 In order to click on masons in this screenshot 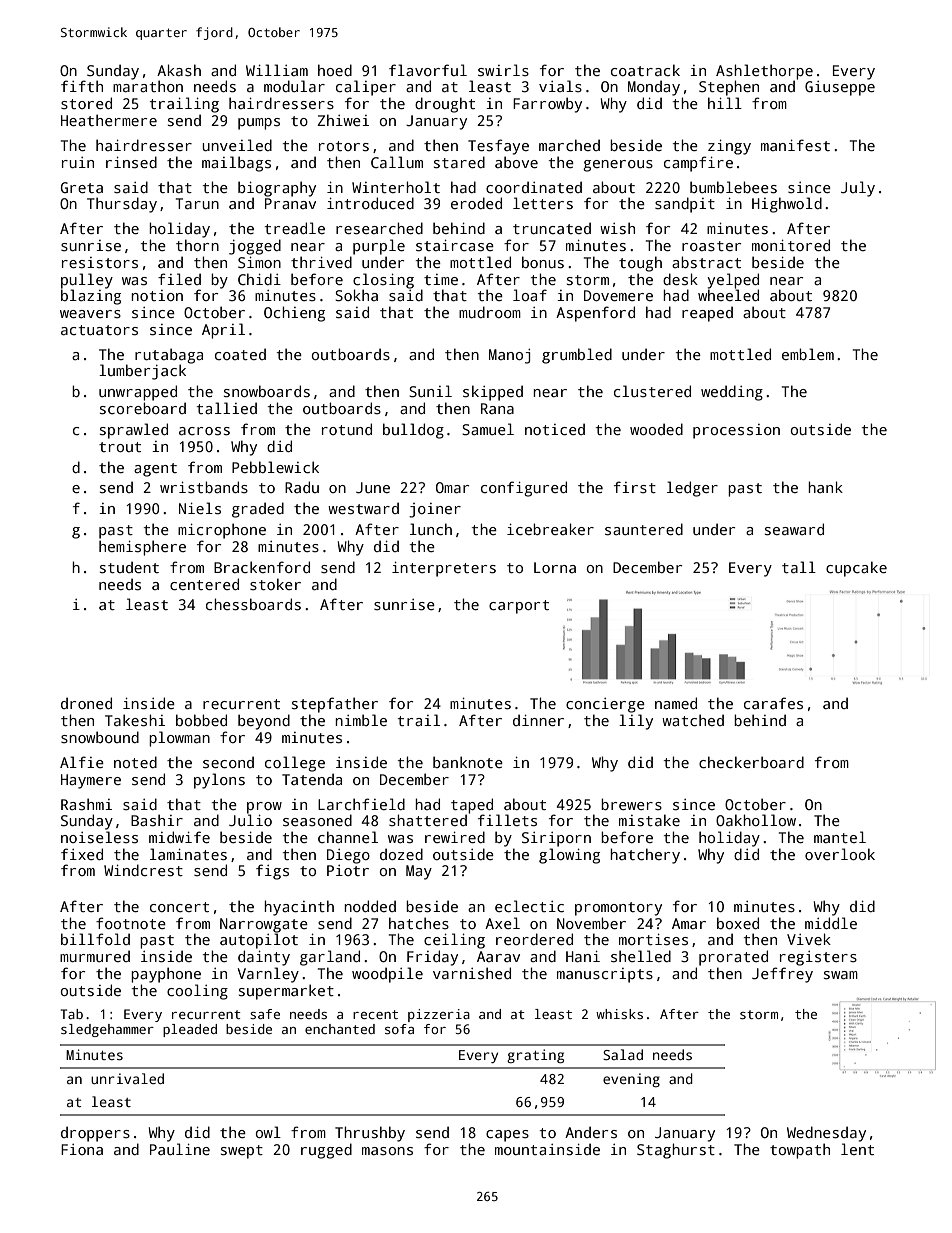, I will do `click(387, 1151)`.
